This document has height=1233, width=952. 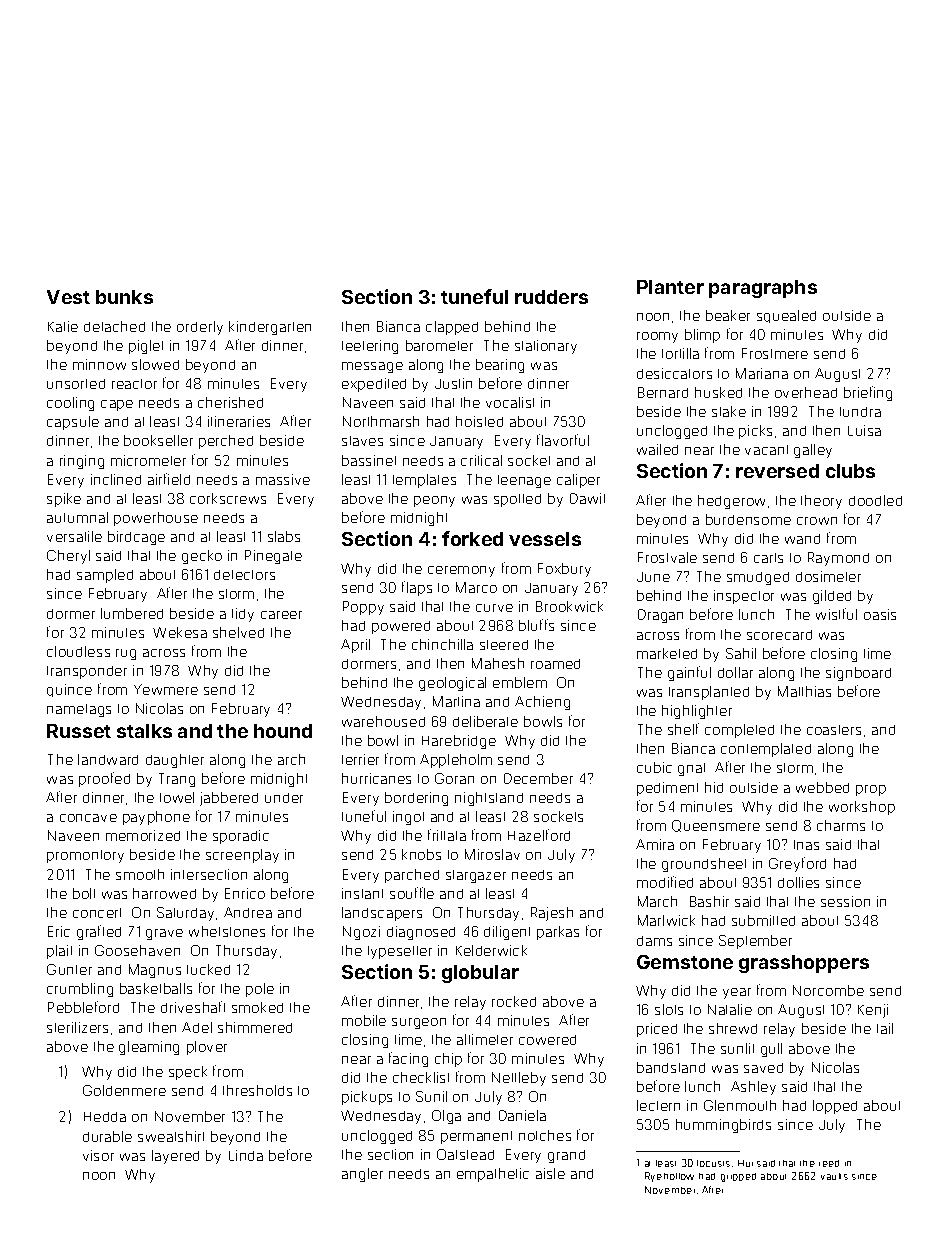 What do you see at coordinates (670, 287) in the document?
I see `Planter` at bounding box center [670, 287].
